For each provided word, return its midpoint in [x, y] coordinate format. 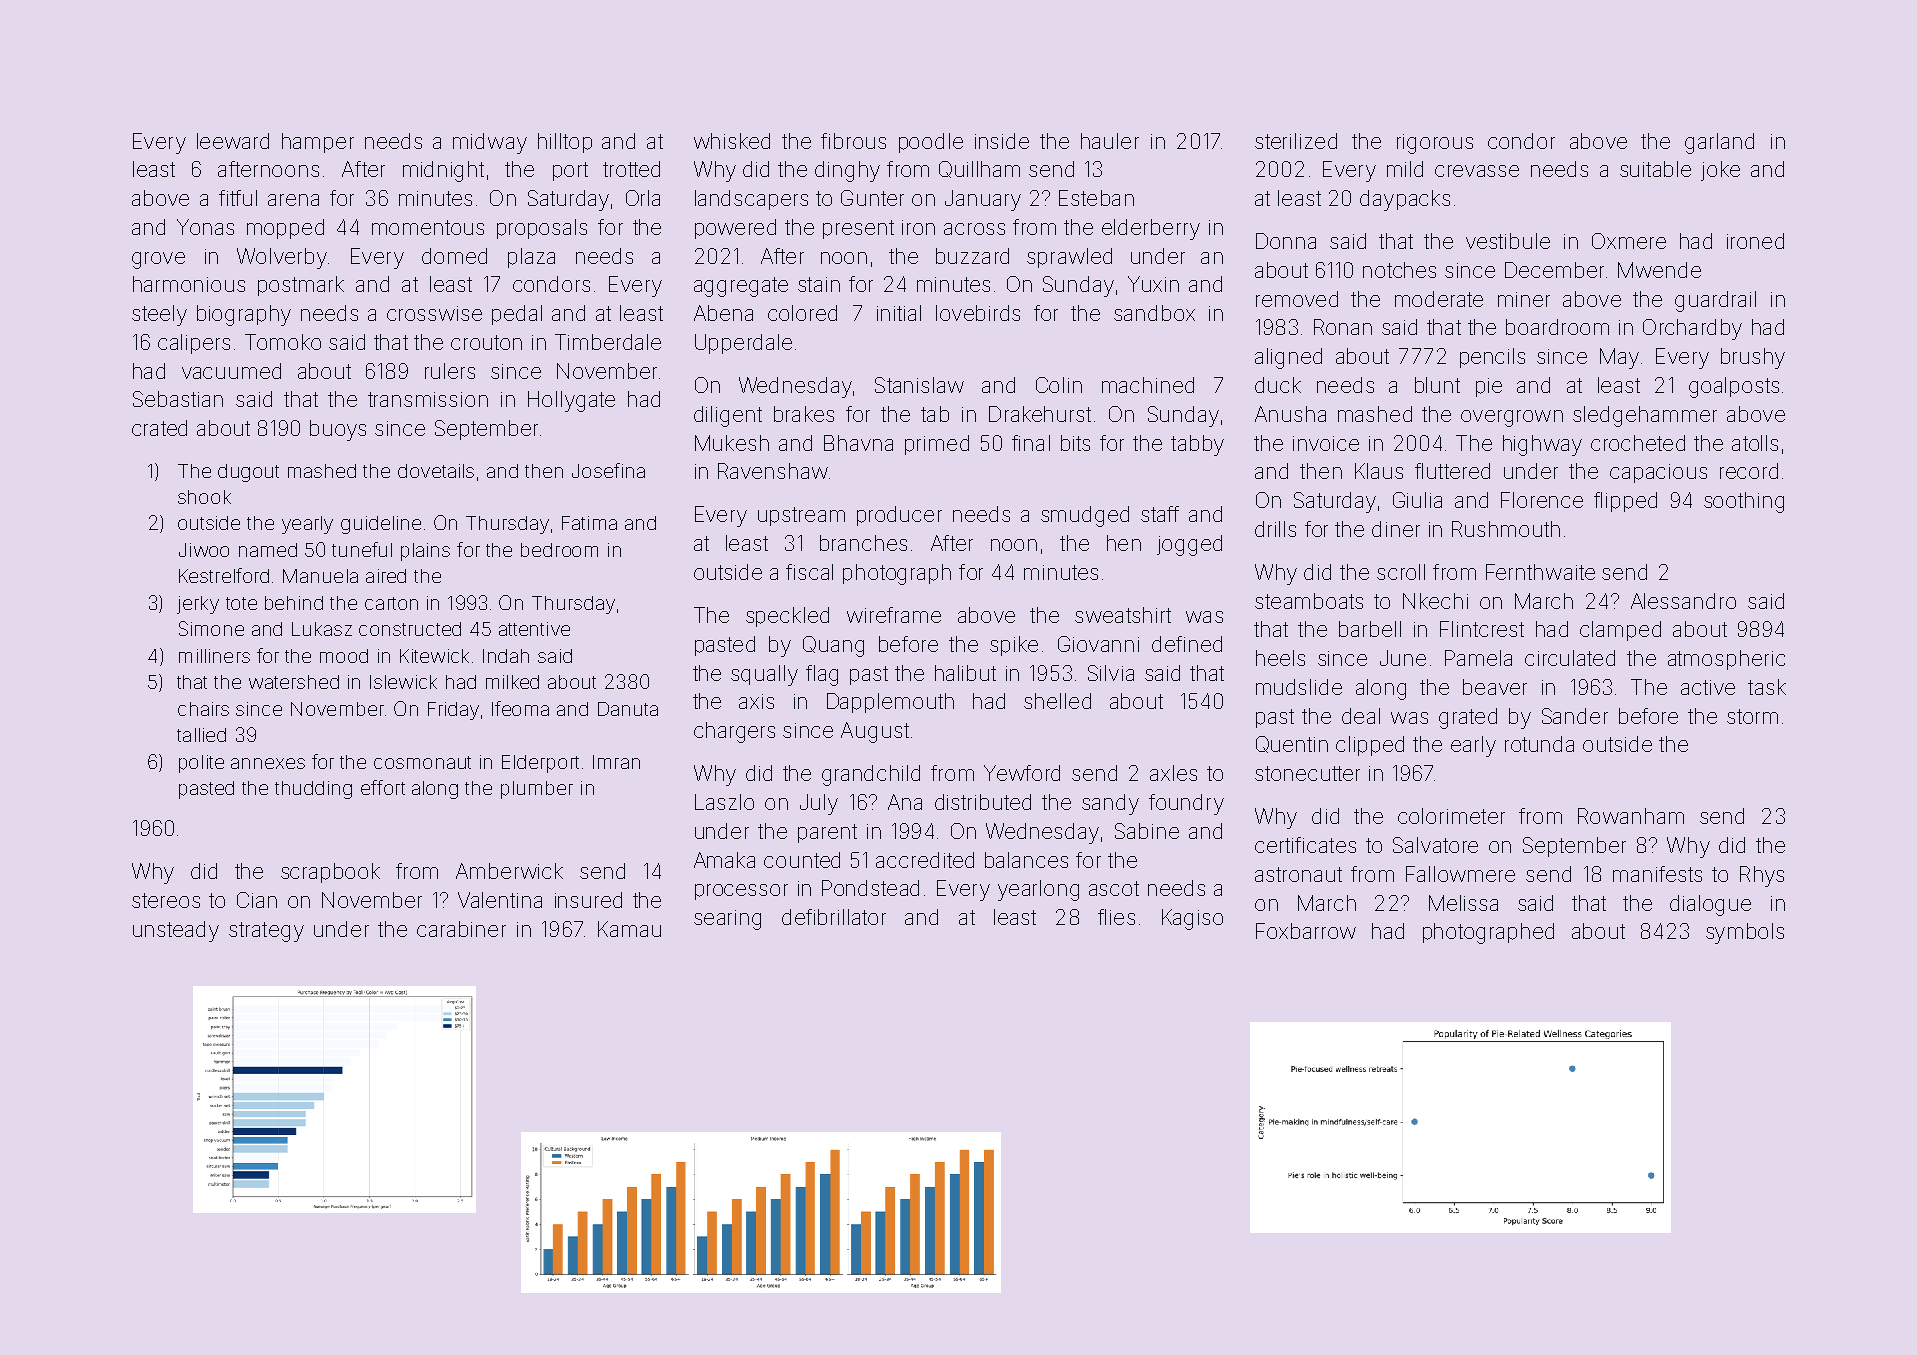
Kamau [629, 929]
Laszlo [724, 802]
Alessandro [1683, 601]
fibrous [853, 141]
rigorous [1435, 144]
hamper [318, 143]
